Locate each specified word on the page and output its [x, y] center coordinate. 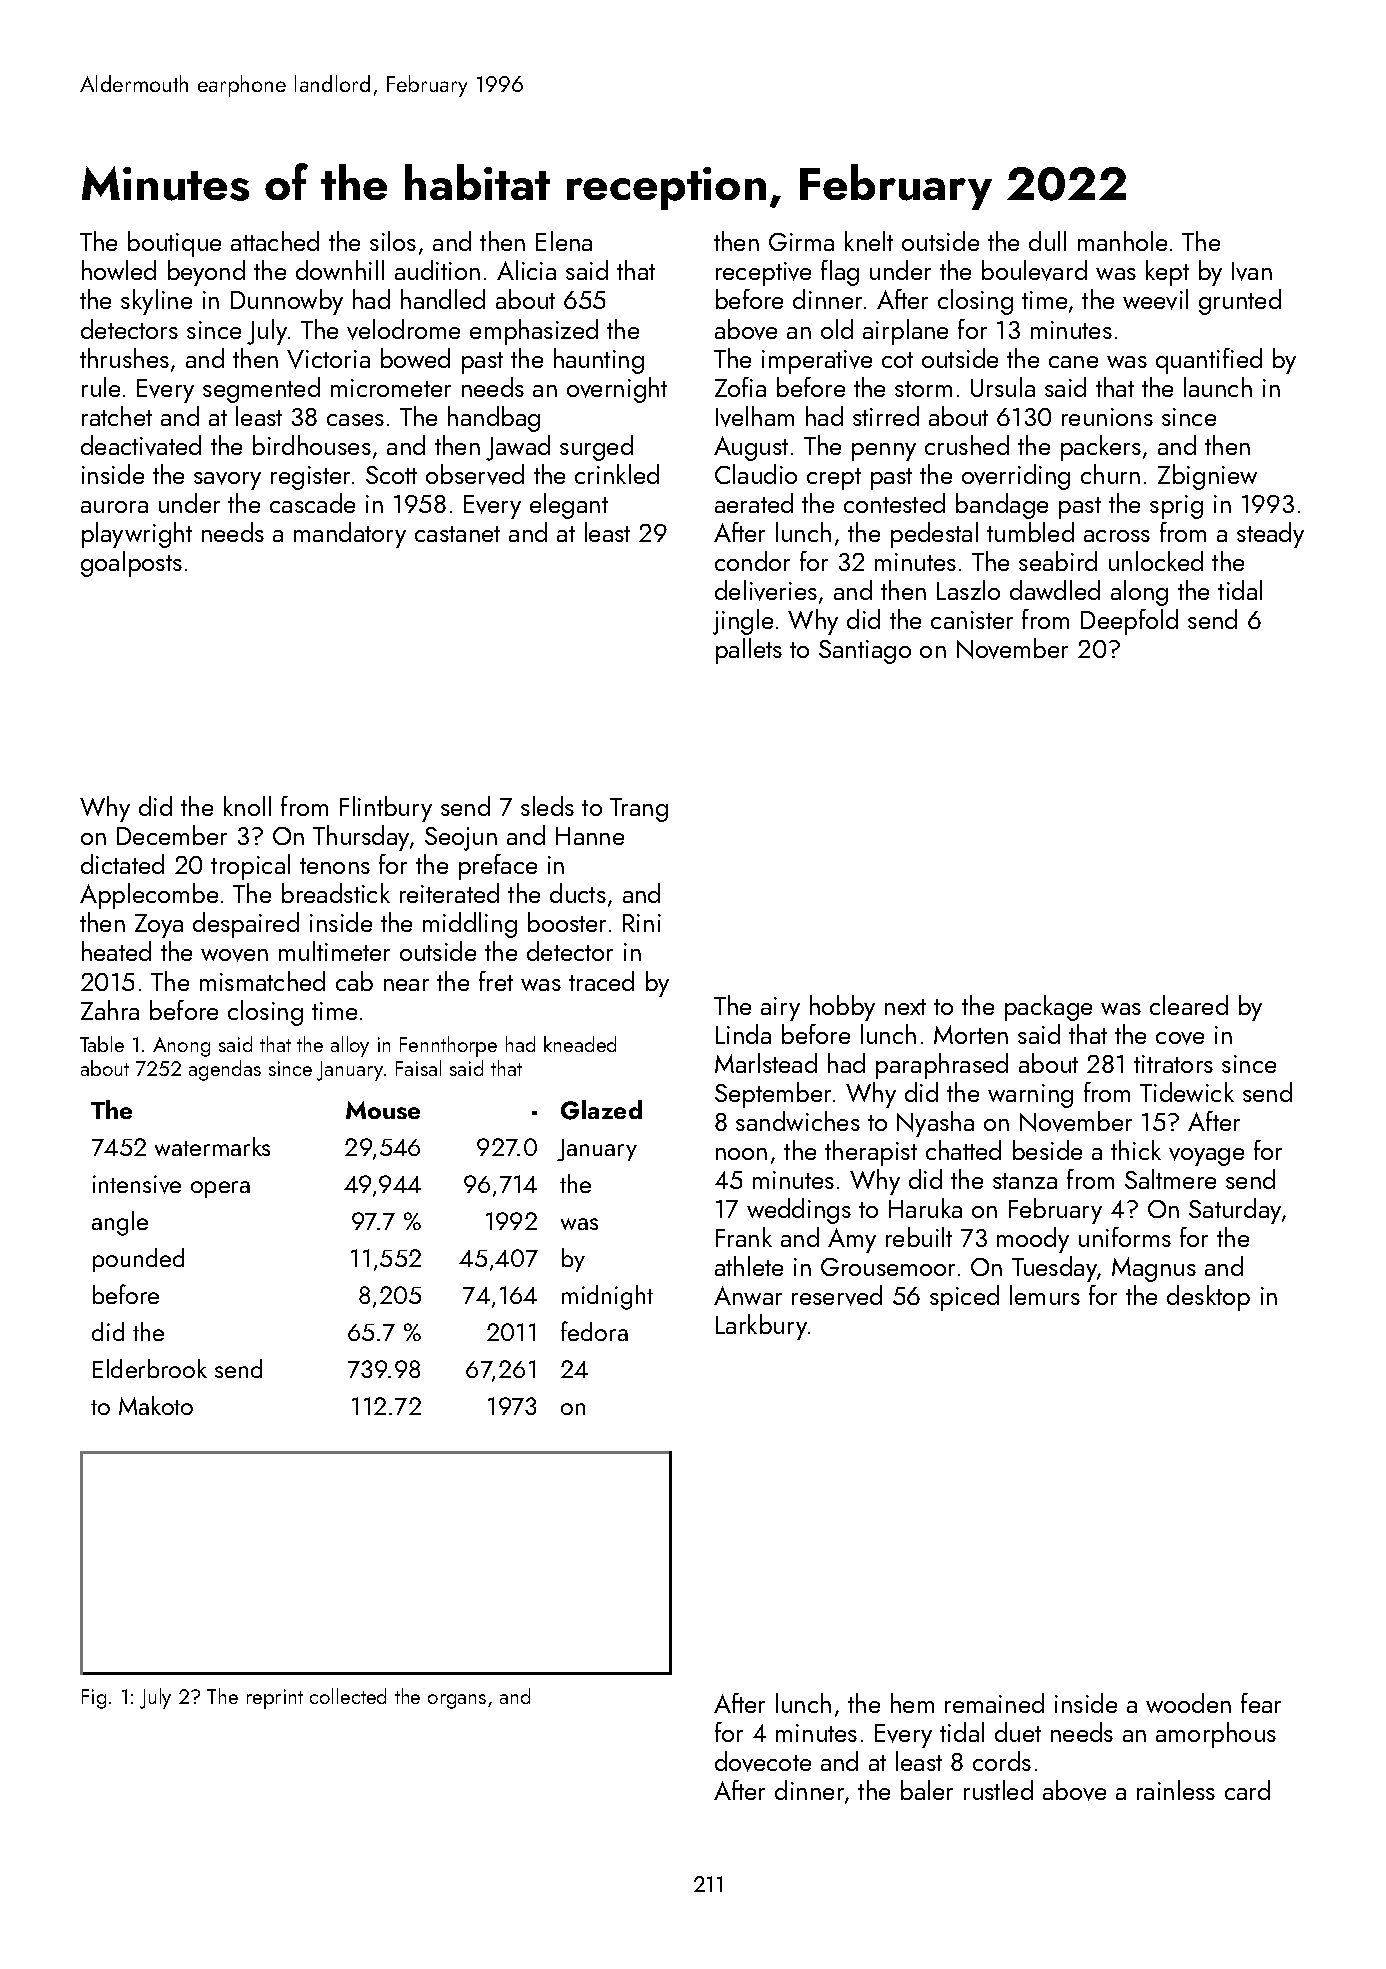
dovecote [763, 1761]
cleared [1189, 1005]
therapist [871, 1153]
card [1247, 1790]
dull [1047, 241]
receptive [763, 274]
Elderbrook [150, 1368]
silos [393, 241]
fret [496, 981]
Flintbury [386, 809]
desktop [1208, 1298]
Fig [94, 1699]
